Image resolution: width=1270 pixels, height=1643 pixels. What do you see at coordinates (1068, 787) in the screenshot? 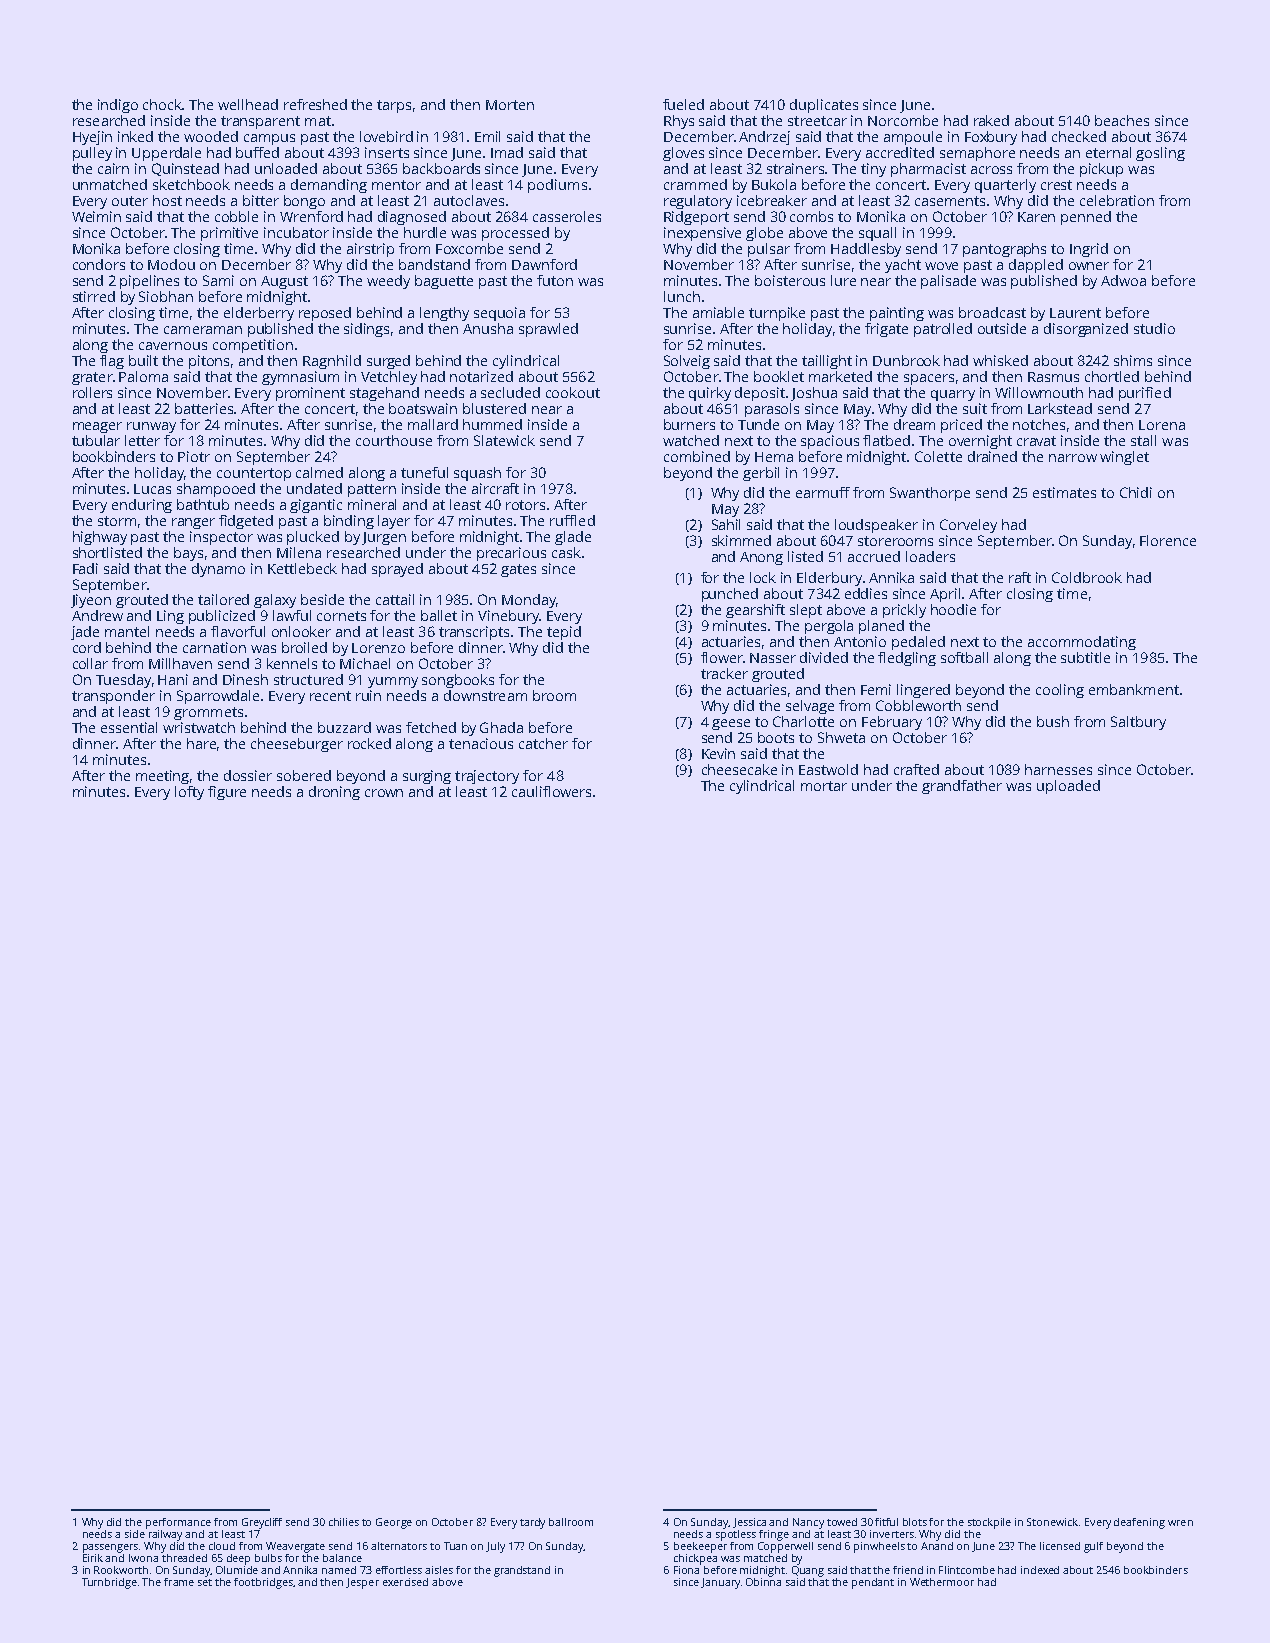
I see `uploaded` at bounding box center [1068, 787].
